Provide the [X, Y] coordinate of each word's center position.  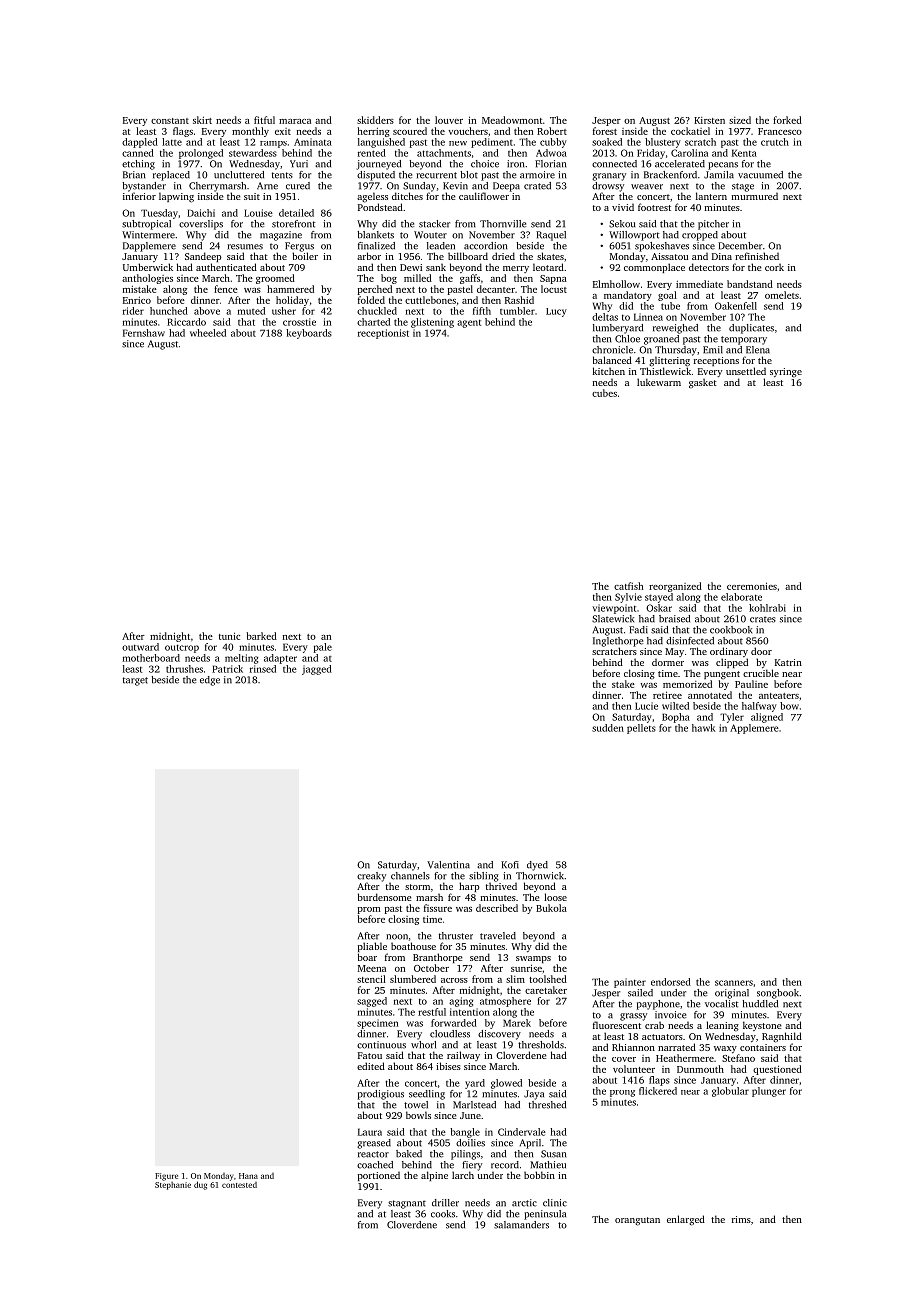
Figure [166, 1177]
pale [323, 648]
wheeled [208, 333]
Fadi [638, 630]
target [135, 681]
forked [787, 120]
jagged [317, 670]
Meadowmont [512, 120]
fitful [264, 120]
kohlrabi [767, 608]
